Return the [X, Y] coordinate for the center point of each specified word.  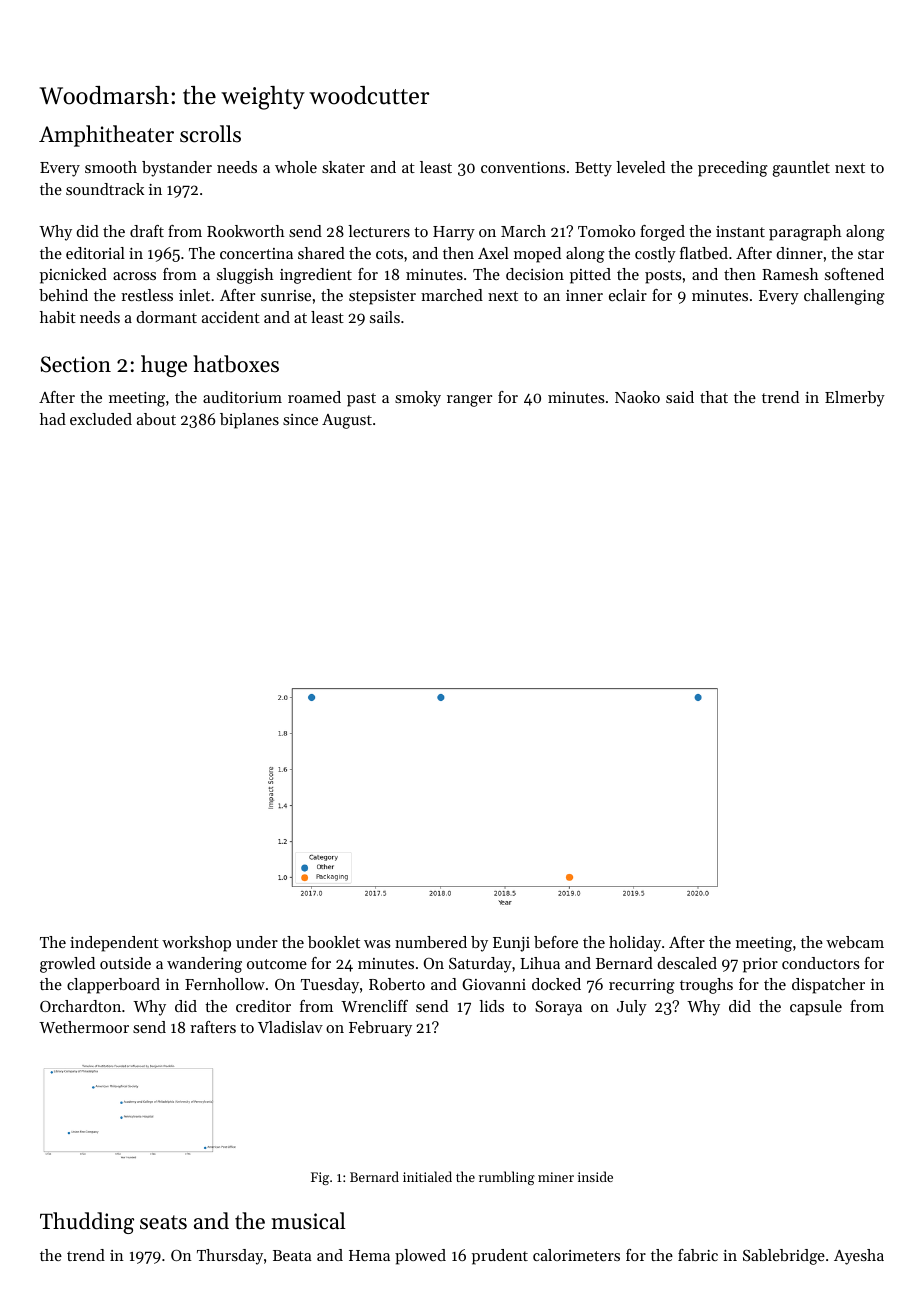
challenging [844, 297]
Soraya [558, 1008]
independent [114, 944]
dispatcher [828, 986]
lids [491, 1006]
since [300, 419]
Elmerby [855, 399]
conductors [821, 963]
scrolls [210, 134]
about [156, 419]
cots [389, 254]
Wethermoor [84, 1027]
